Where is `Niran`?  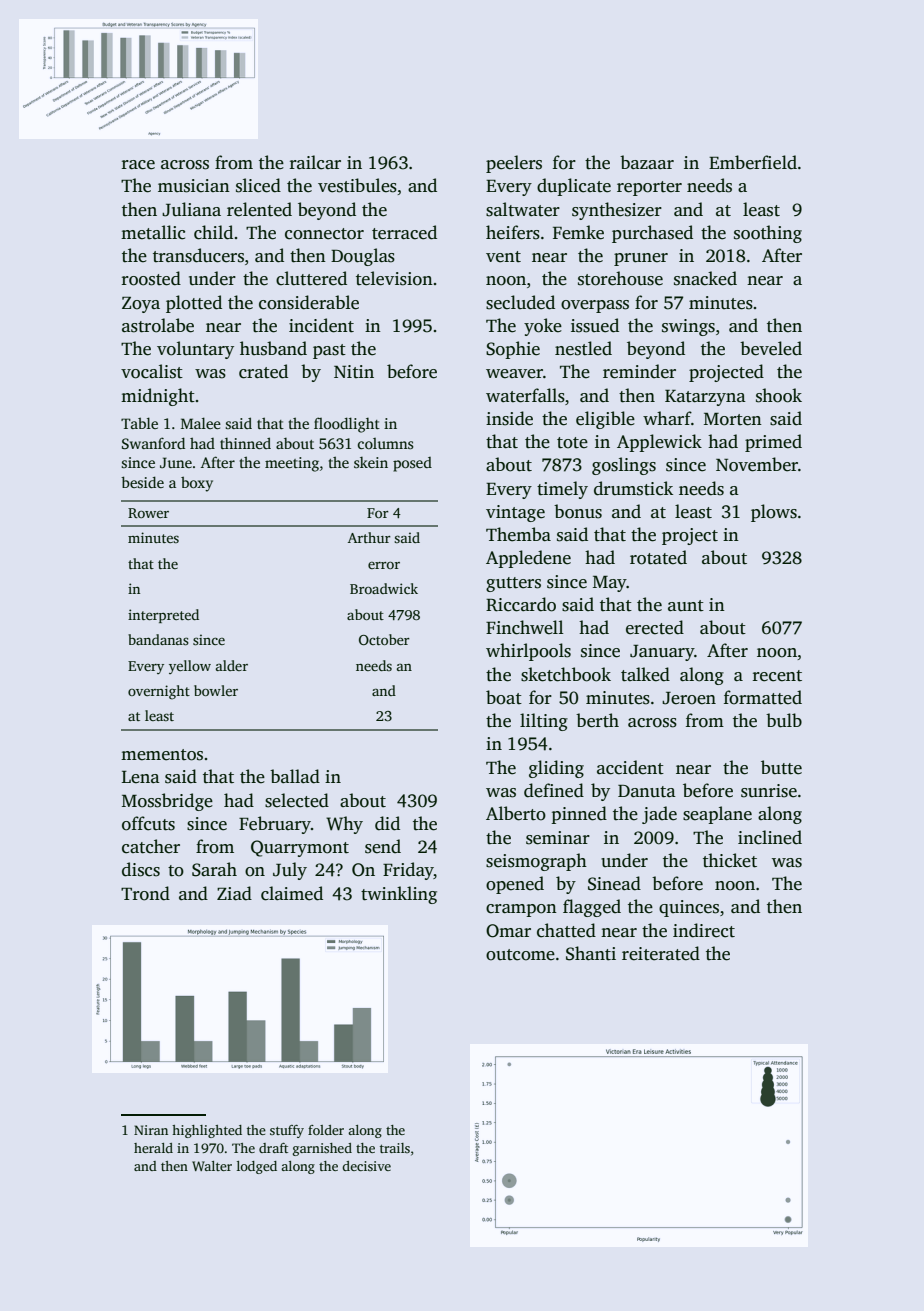
Niran is located at coordinates (151, 1130).
